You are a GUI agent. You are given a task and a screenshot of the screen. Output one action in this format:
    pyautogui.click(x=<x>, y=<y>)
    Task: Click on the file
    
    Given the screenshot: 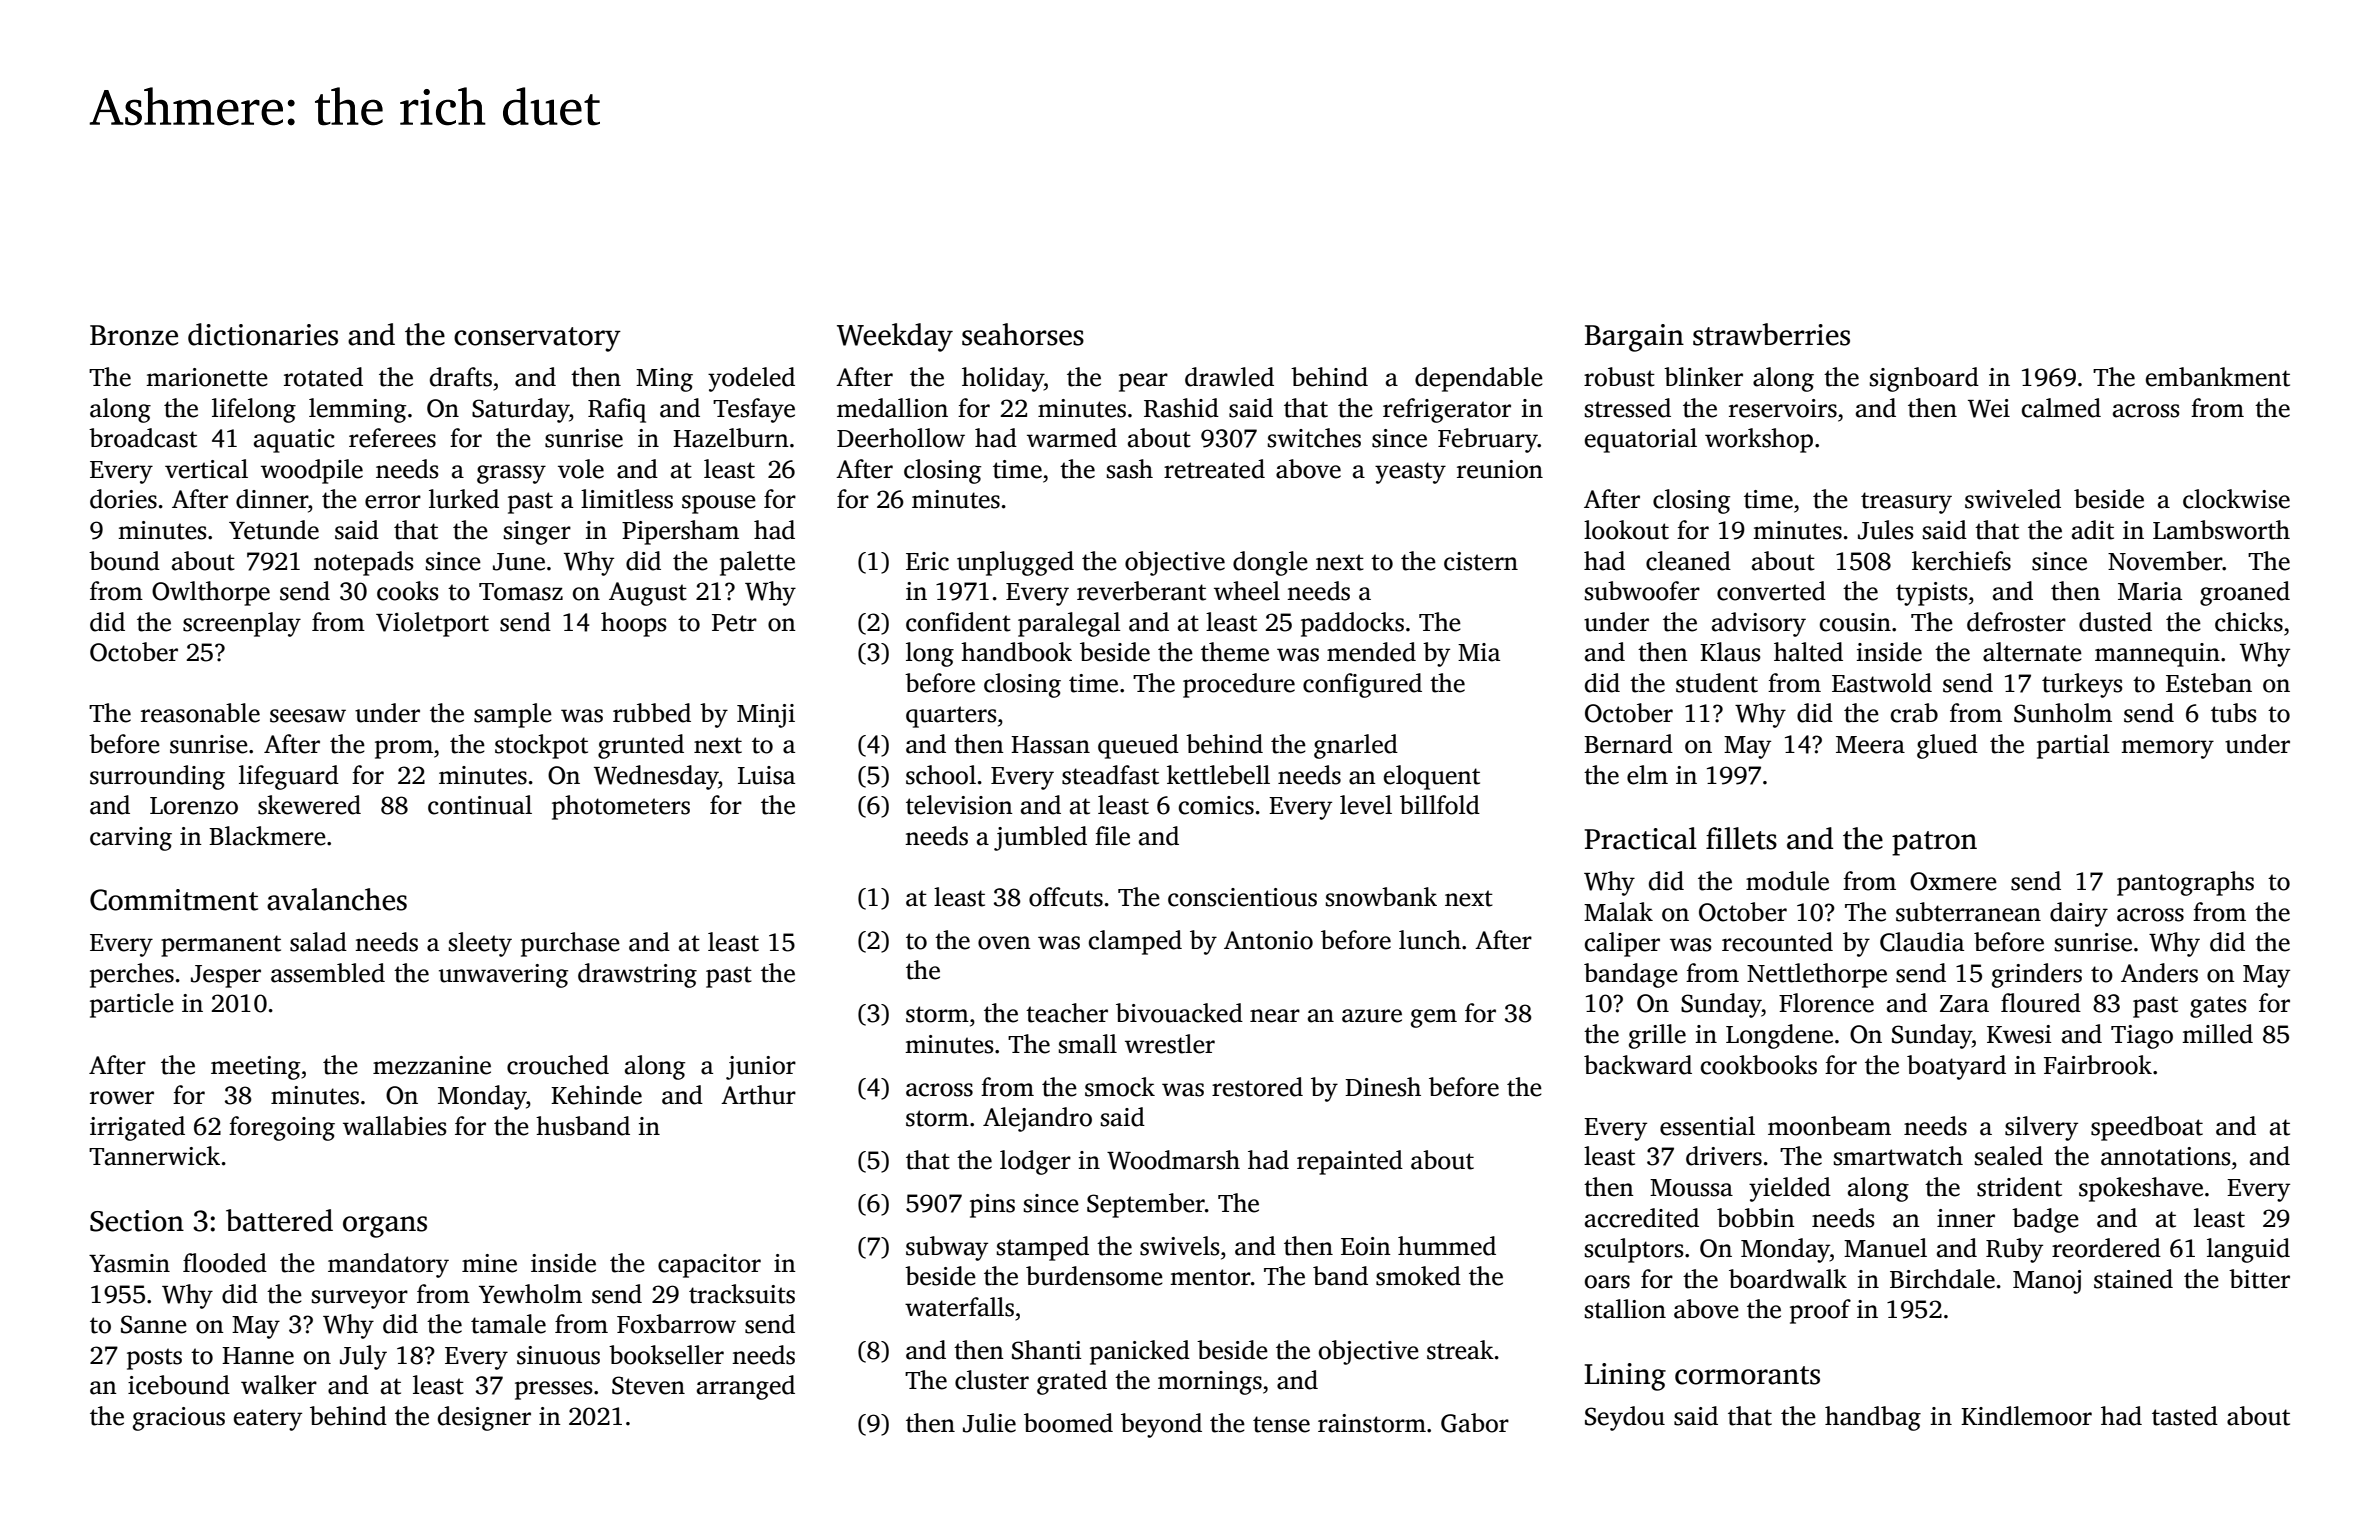 What is the action you would take?
    pyautogui.click(x=1112, y=836)
